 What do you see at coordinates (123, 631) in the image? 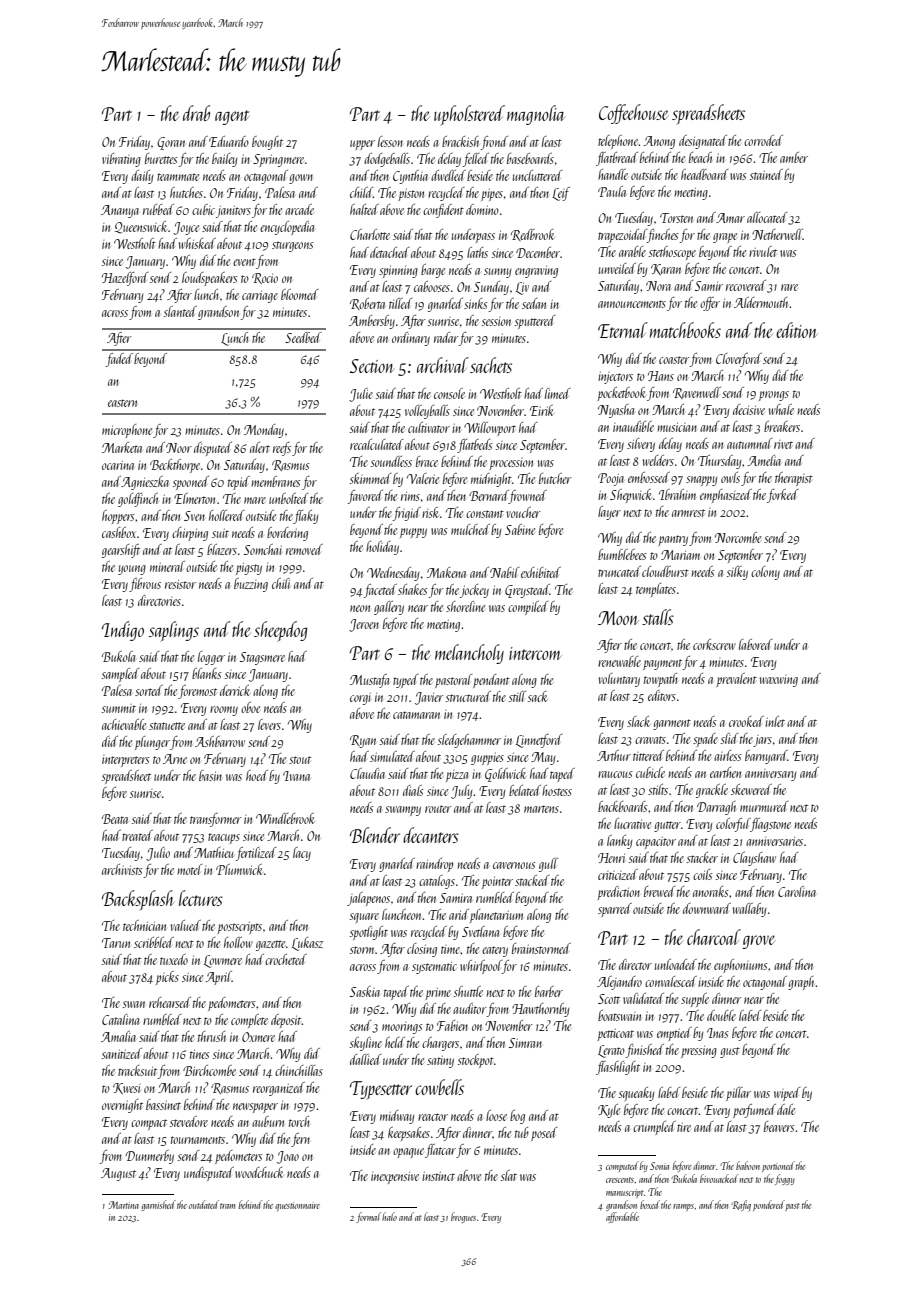
I see `Indigo` at bounding box center [123, 631].
